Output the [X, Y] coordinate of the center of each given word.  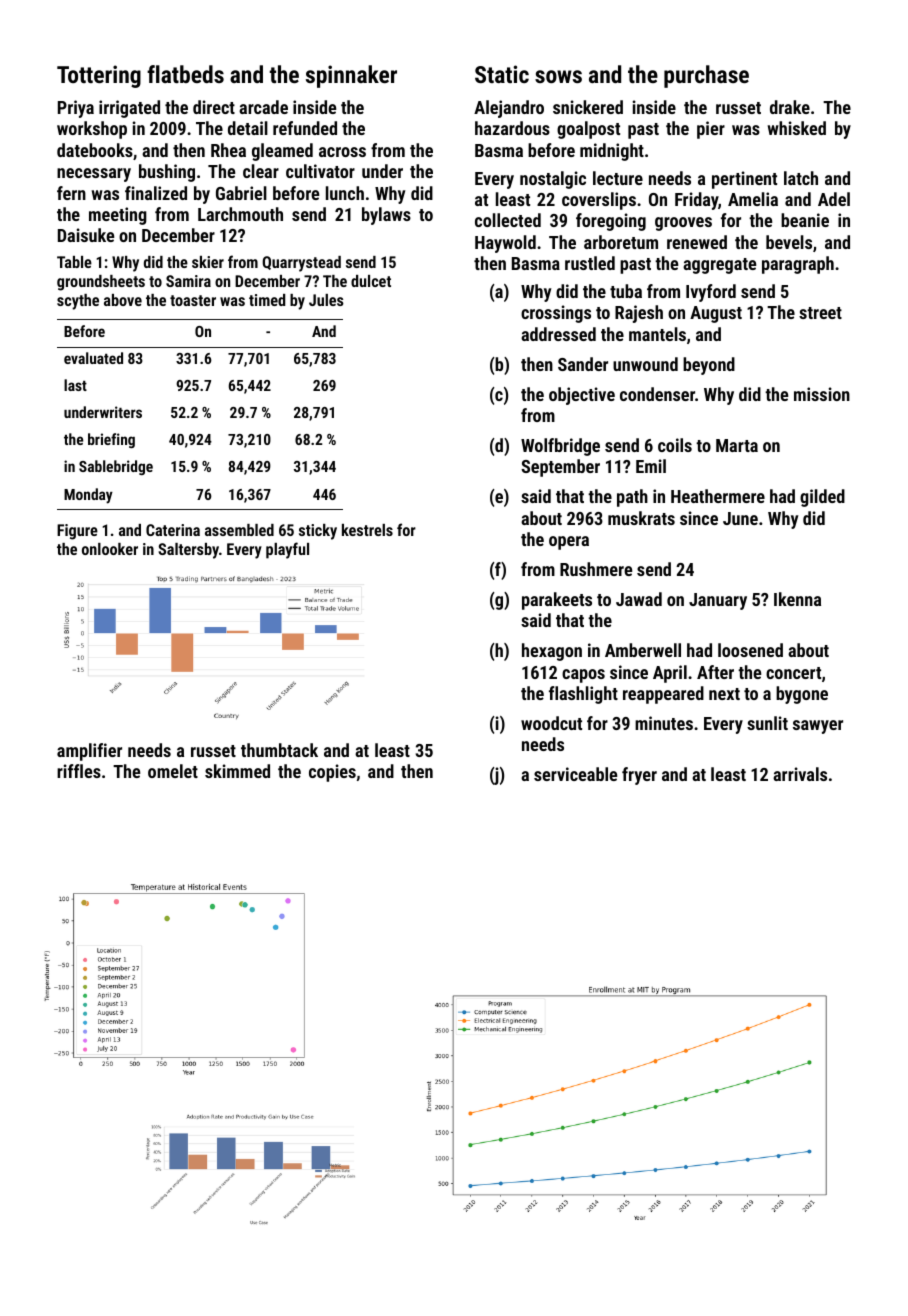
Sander [583, 364]
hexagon [552, 652]
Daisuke [86, 235]
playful [287, 550]
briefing [111, 440]
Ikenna [797, 599]
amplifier [89, 752]
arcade [263, 107]
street [820, 313]
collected [508, 220]
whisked [797, 128]
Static [502, 74]
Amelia [753, 199]
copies [332, 773]
